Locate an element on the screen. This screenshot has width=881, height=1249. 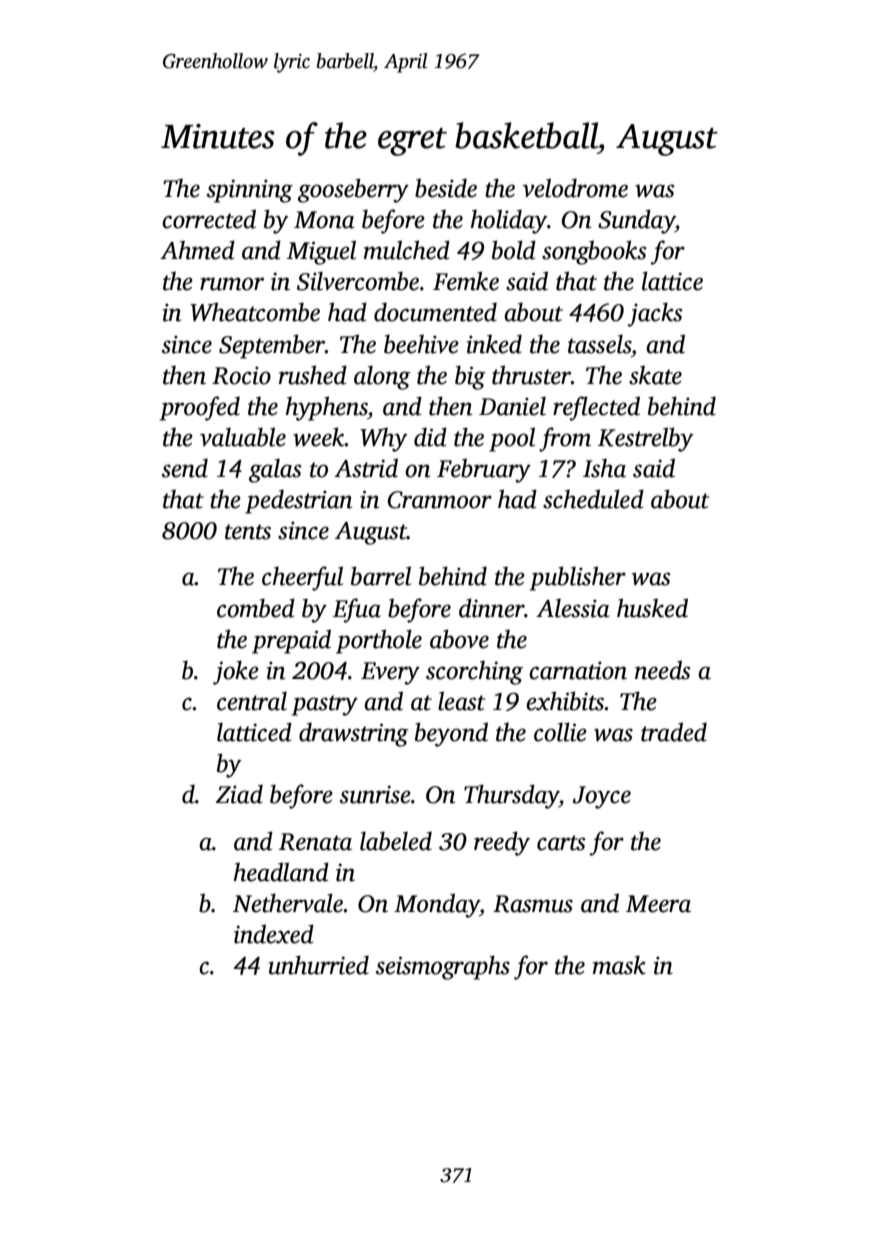
tassels is located at coordinates (599, 344).
